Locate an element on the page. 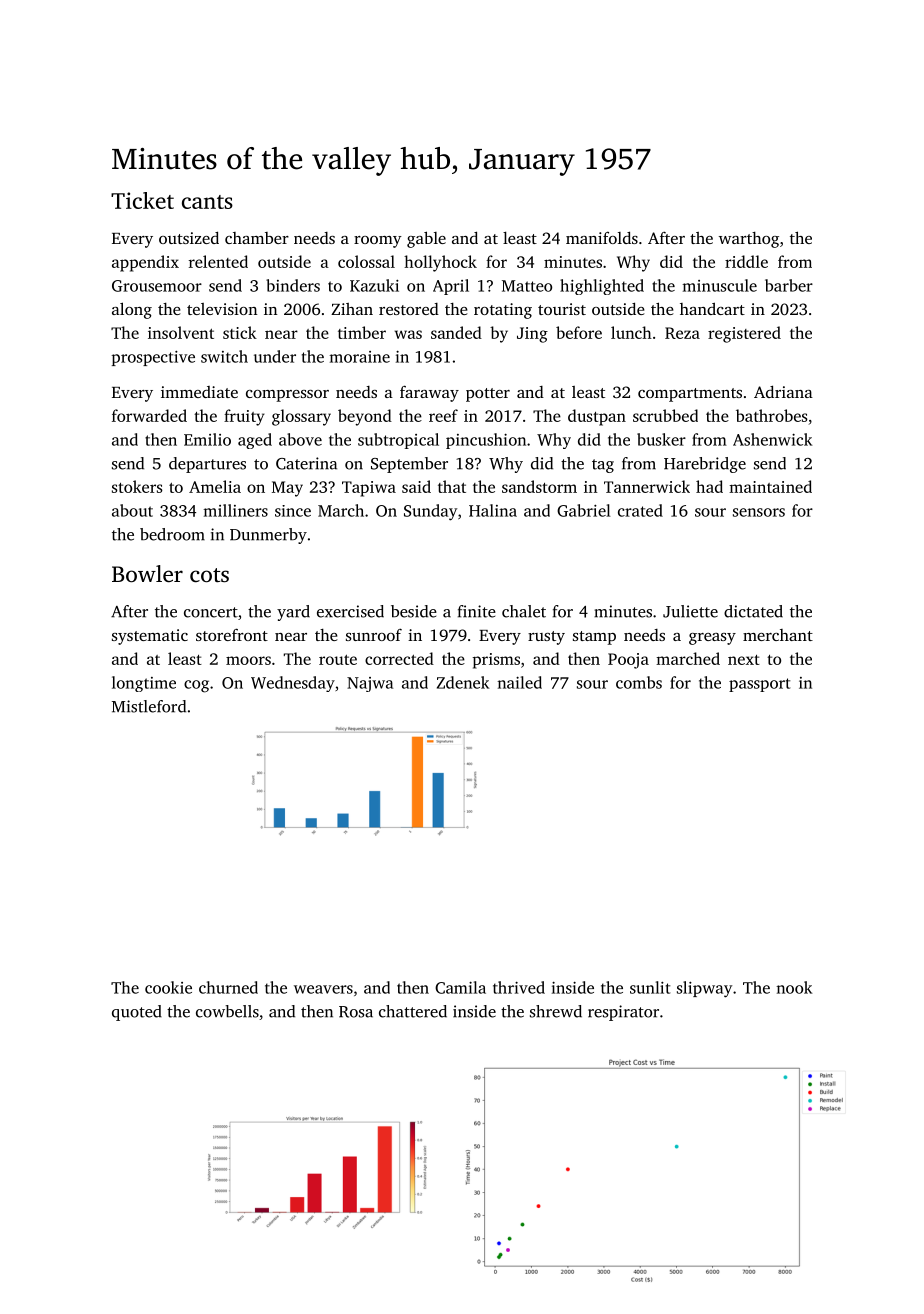 The height and width of the image is (1314, 924). gable is located at coordinates (426, 239).
